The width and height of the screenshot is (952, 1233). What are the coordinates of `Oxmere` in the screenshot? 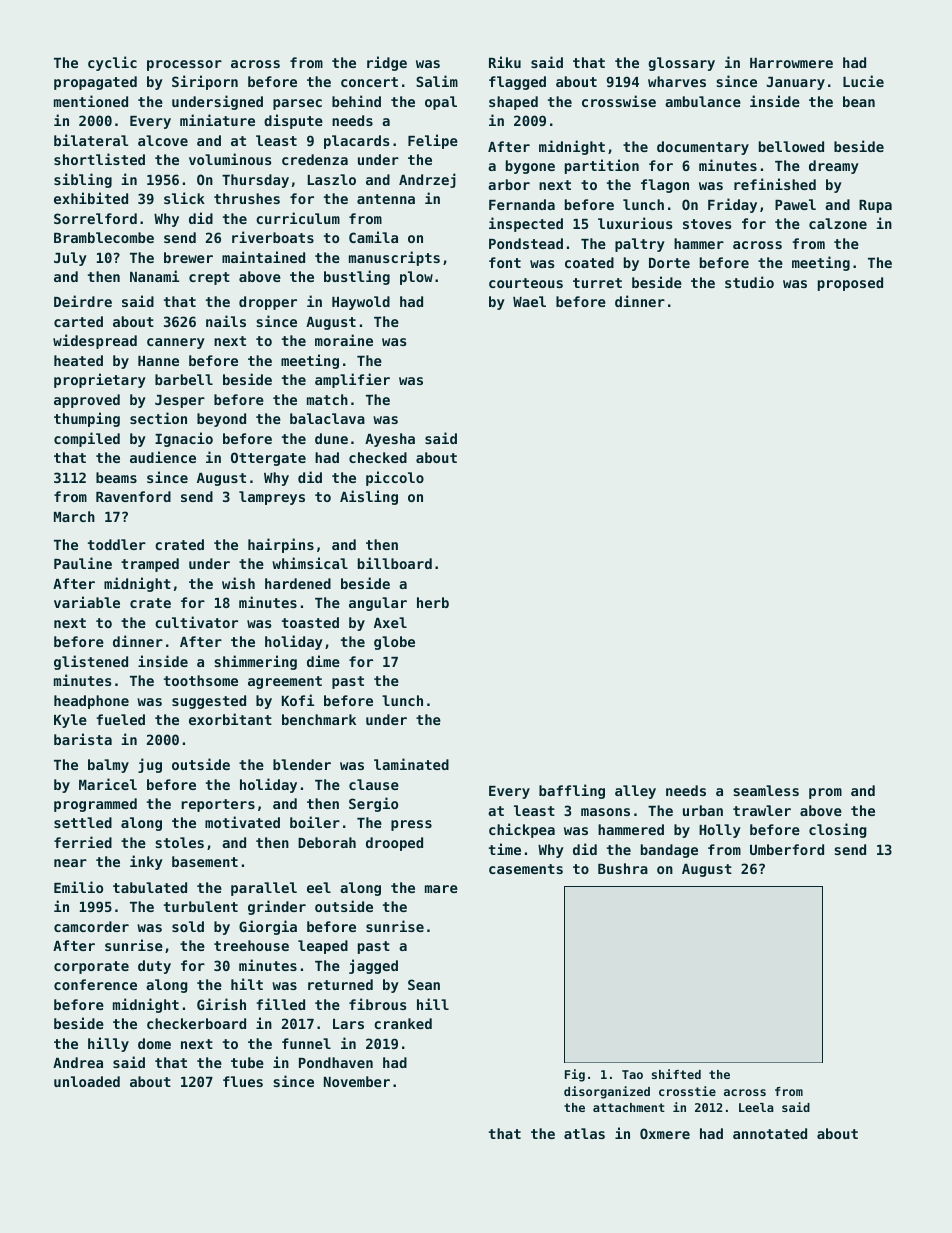 It's located at (665, 1133).
